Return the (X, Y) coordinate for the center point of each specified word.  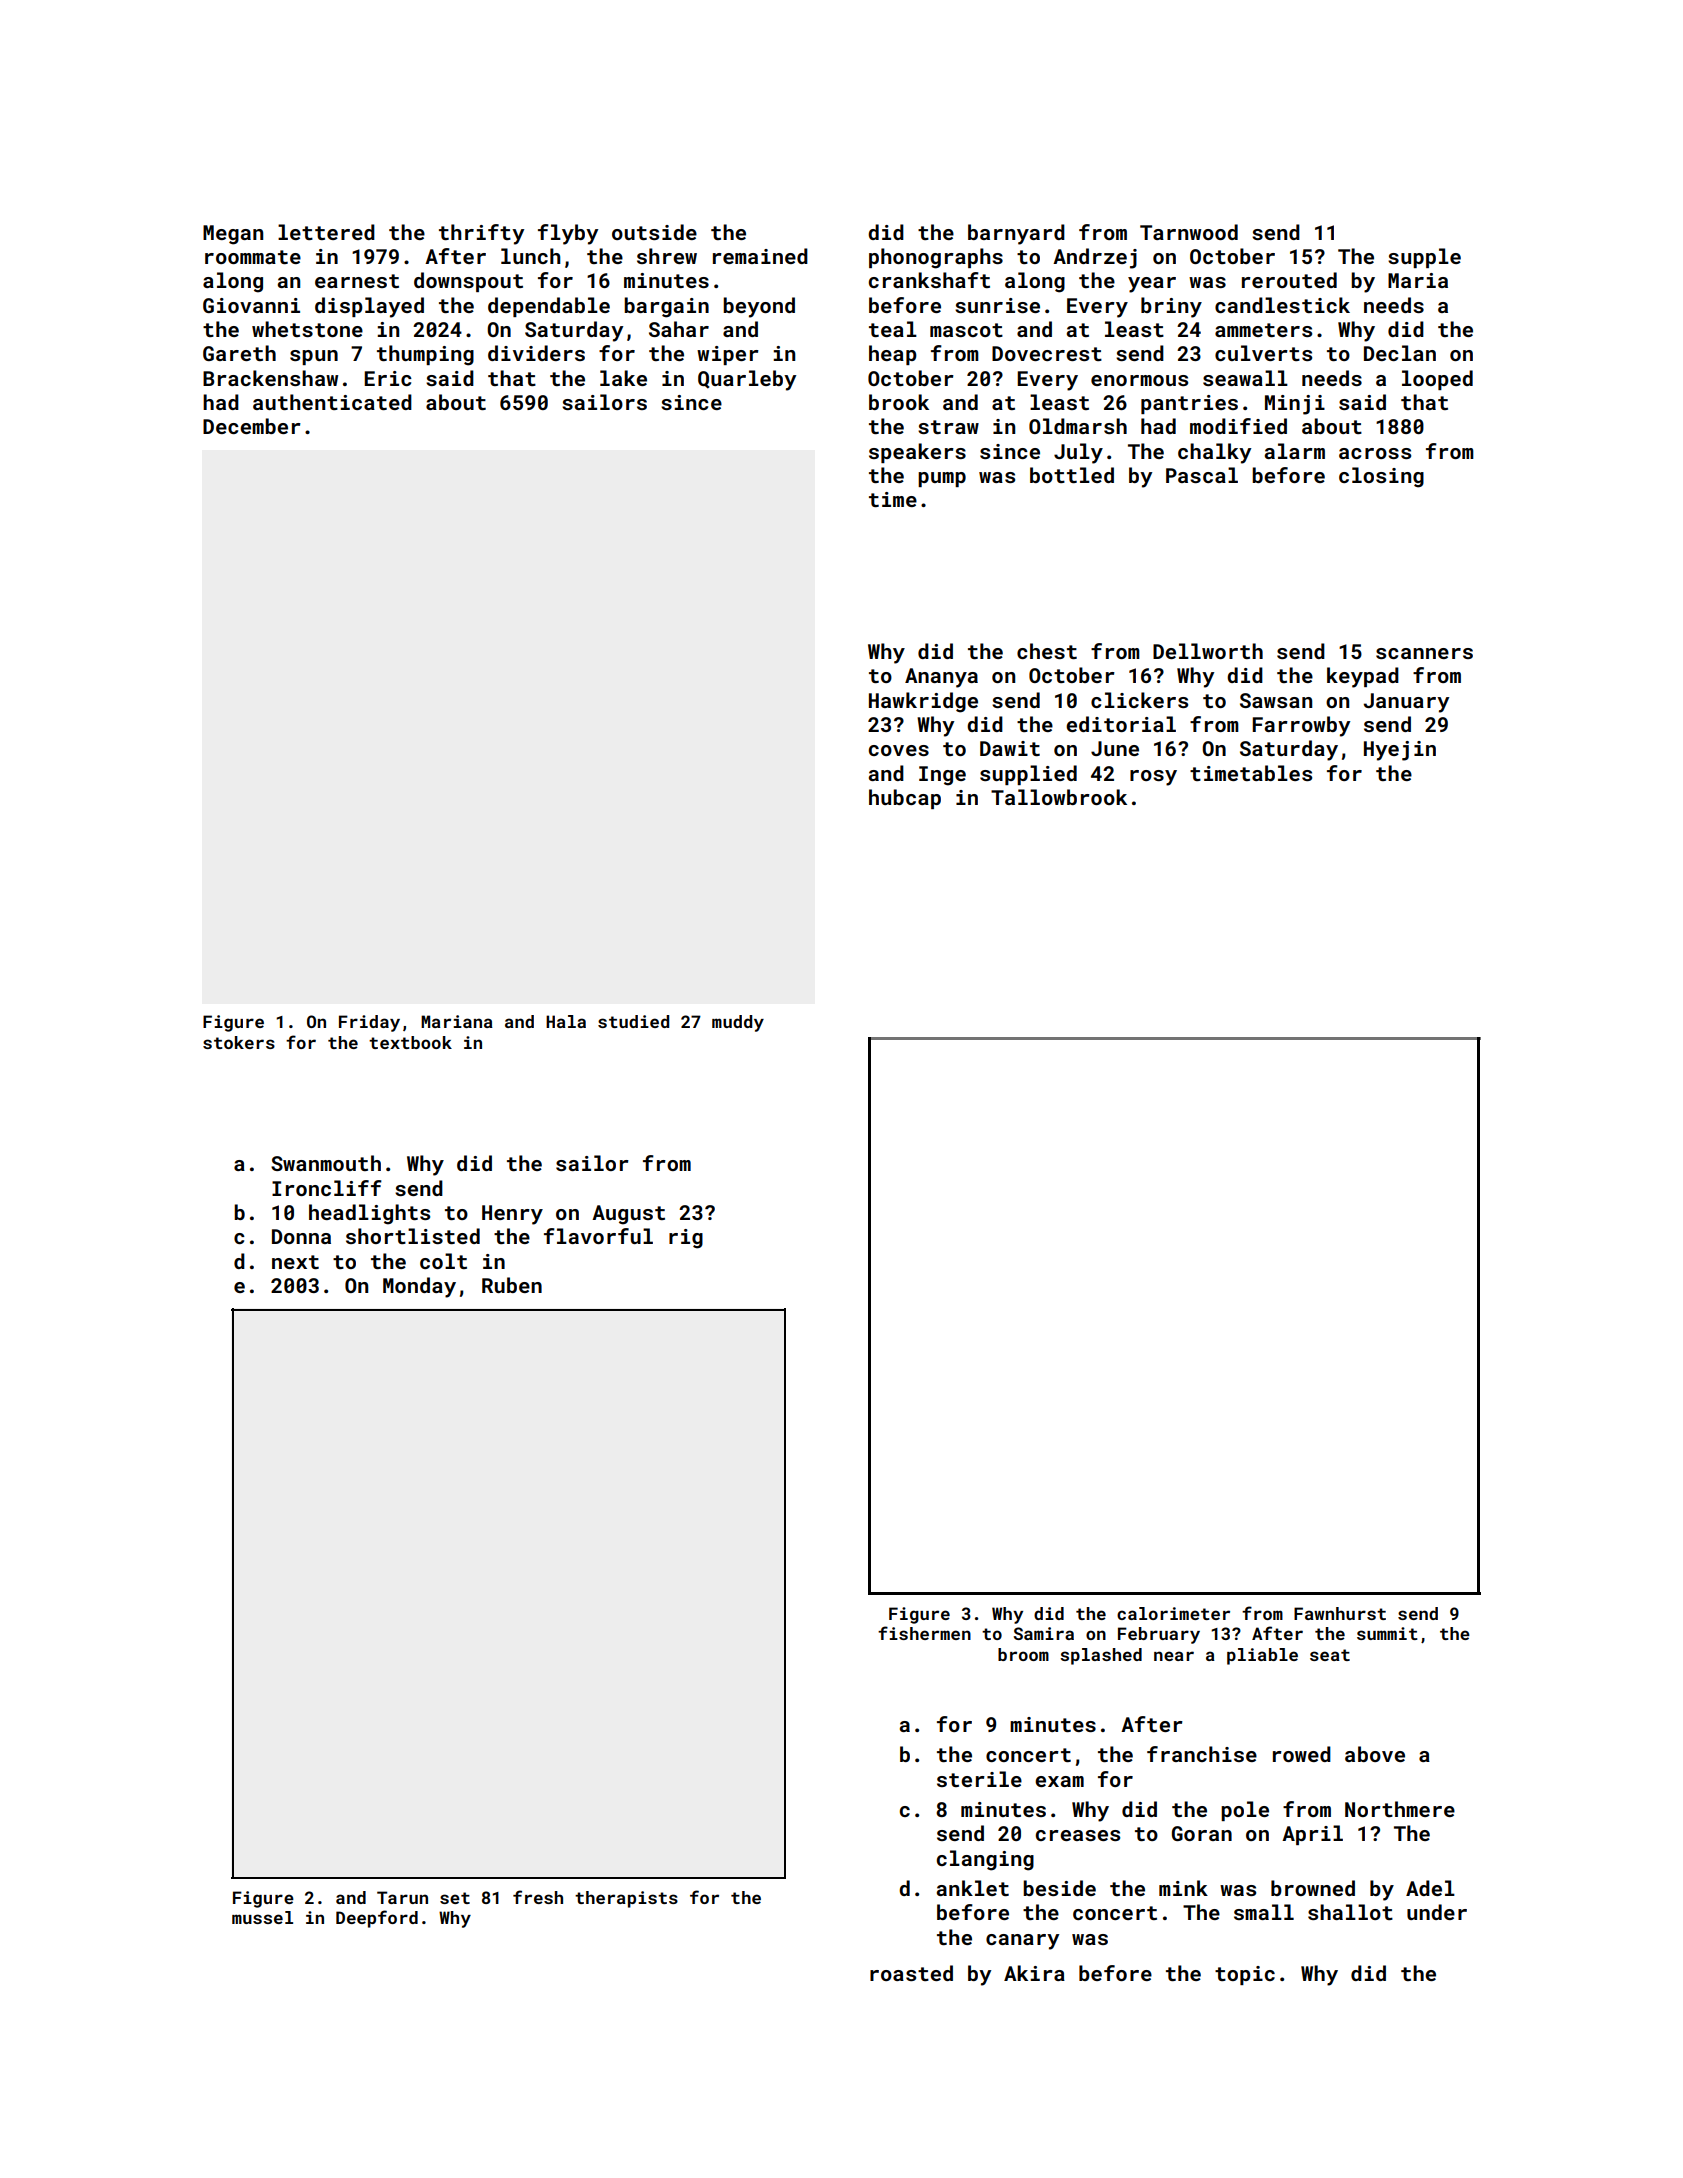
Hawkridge (923, 702)
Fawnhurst (1340, 1613)
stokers (239, 1042)
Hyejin (1400, 751)
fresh (538, 1897)
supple (1424, 258)
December (252, 426)
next (295, 1262)
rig (686, 1239)
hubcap (905, 799)
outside (654, 232)
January (1406, 703)
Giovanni (251, 305)
